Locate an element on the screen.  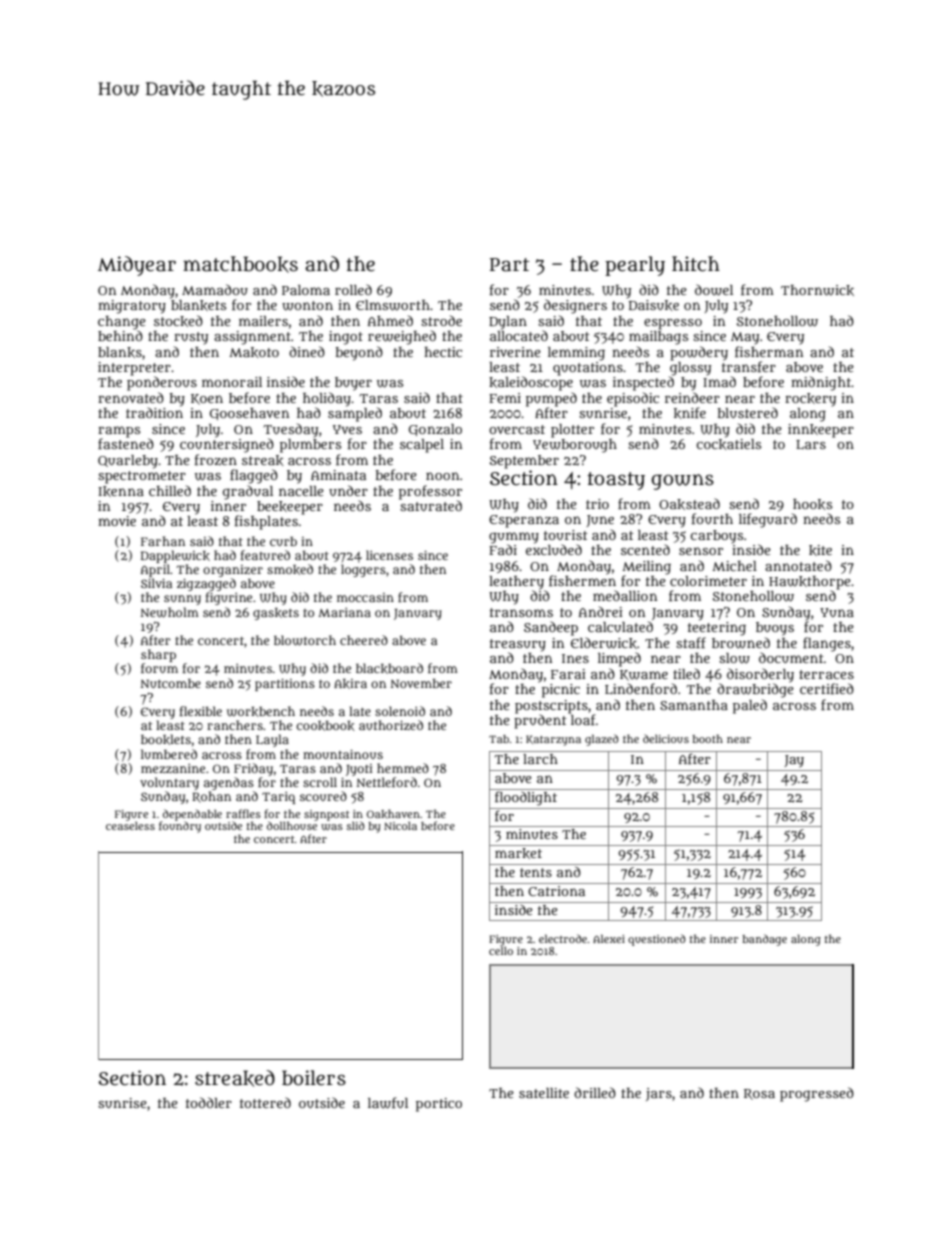
hitch is located at coordinates (696, 264).
